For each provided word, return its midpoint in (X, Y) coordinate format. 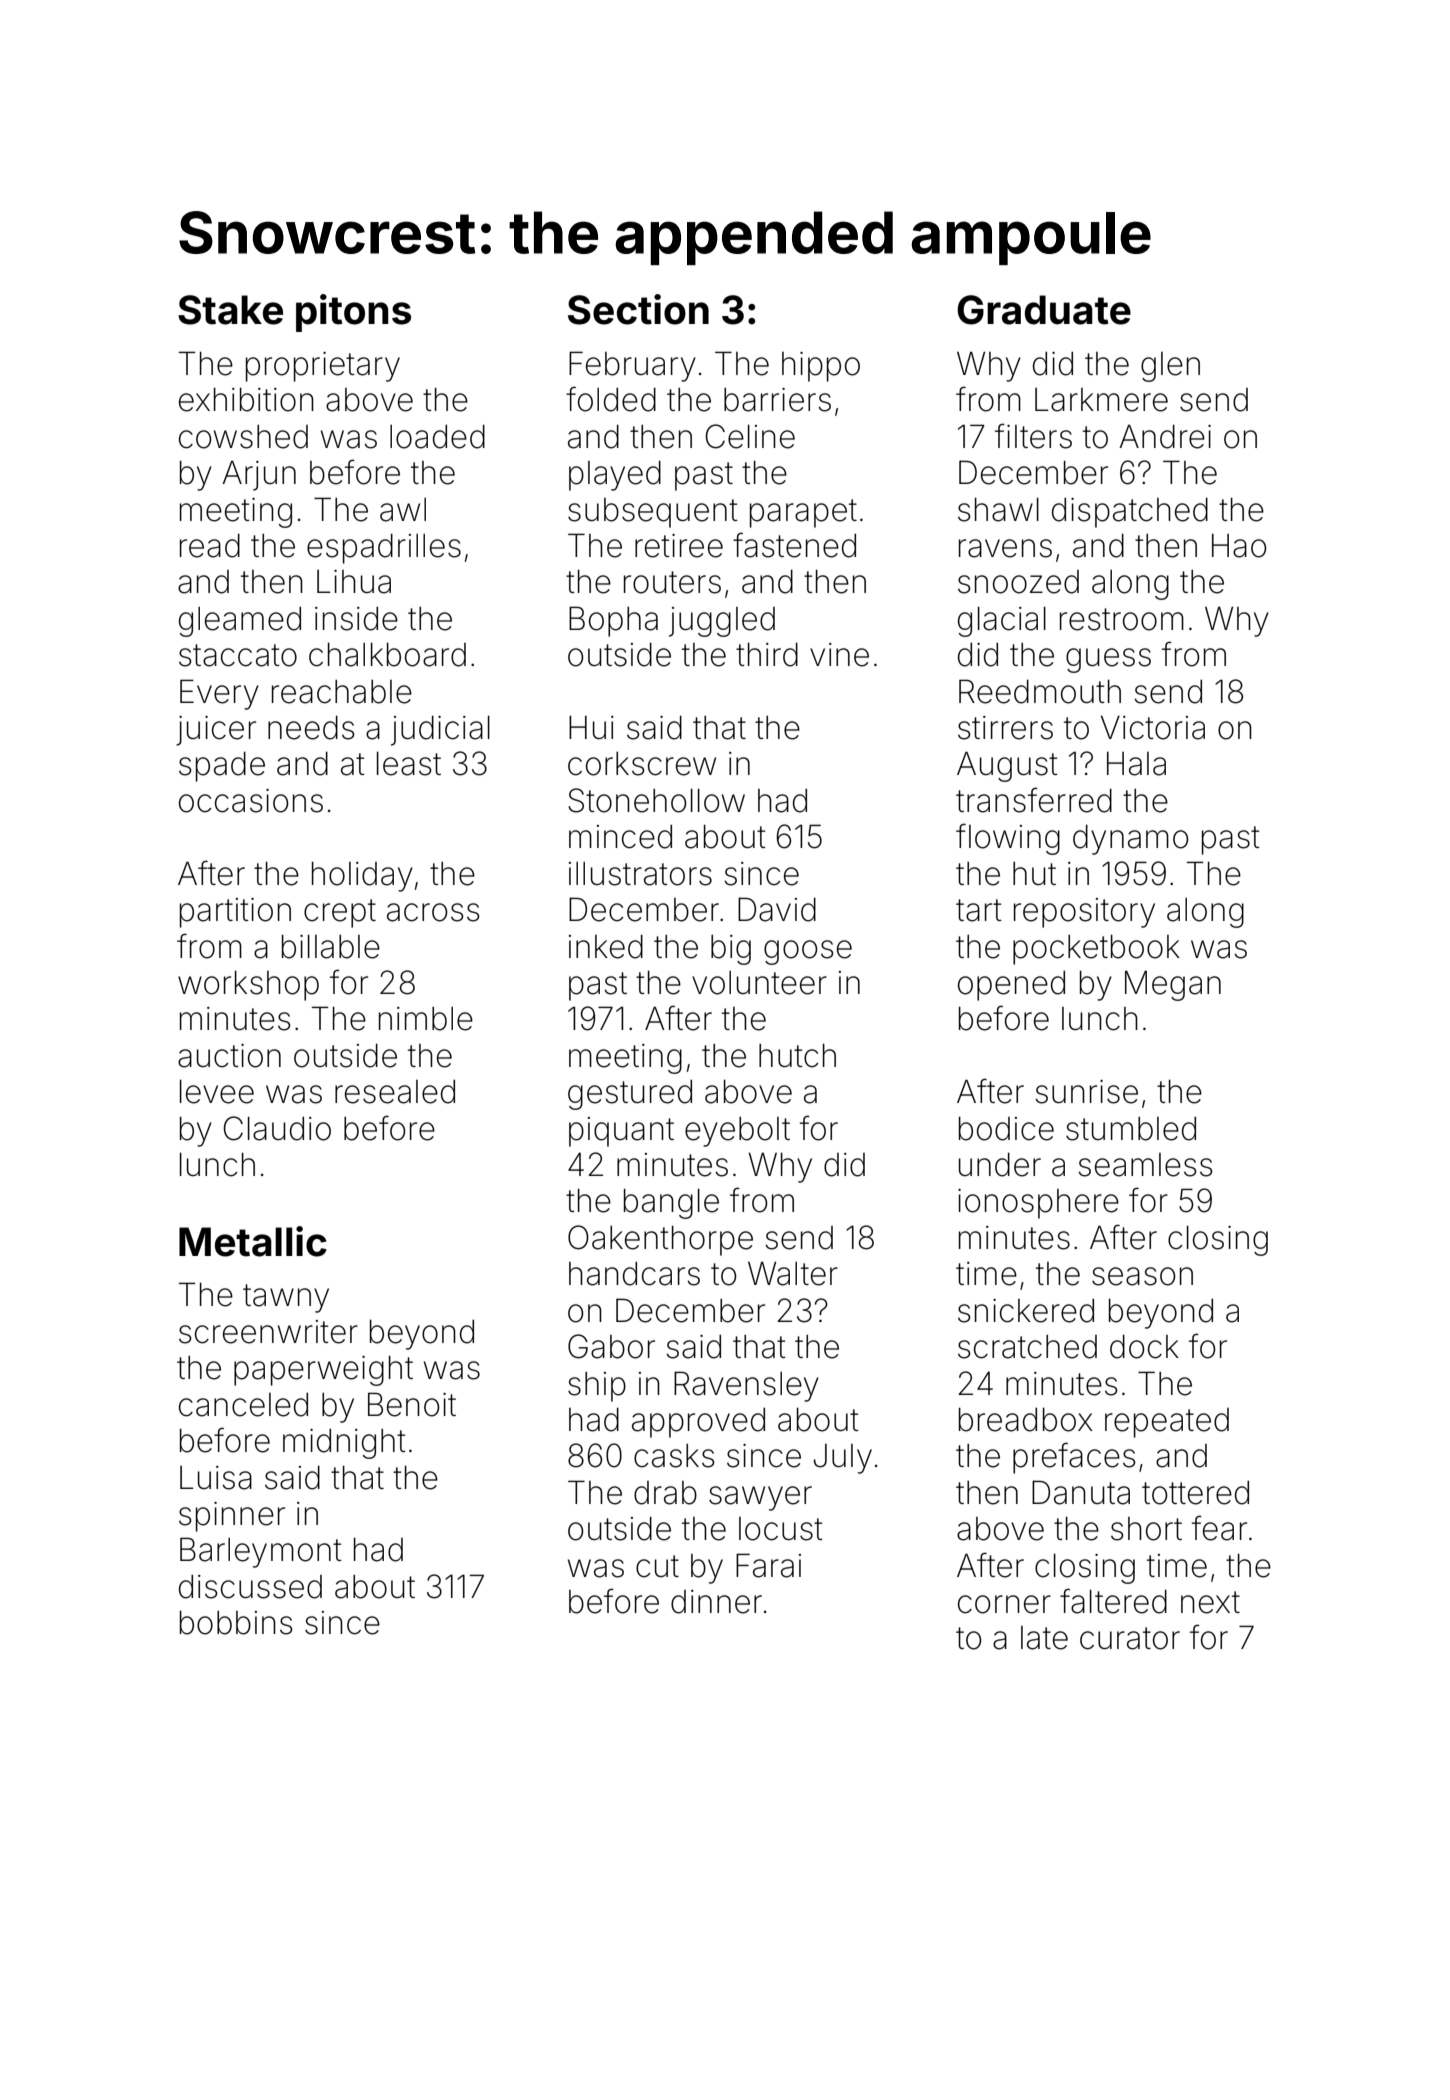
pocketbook (1096, 950)
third (767, 655)
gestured (630, 1095)
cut (657, 1566)
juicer (216, 731)
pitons (353, 313)
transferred (1034, 800)
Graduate (1044, 310)
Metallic (253, 1241)
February (632, 366)
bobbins (236, 1623)
